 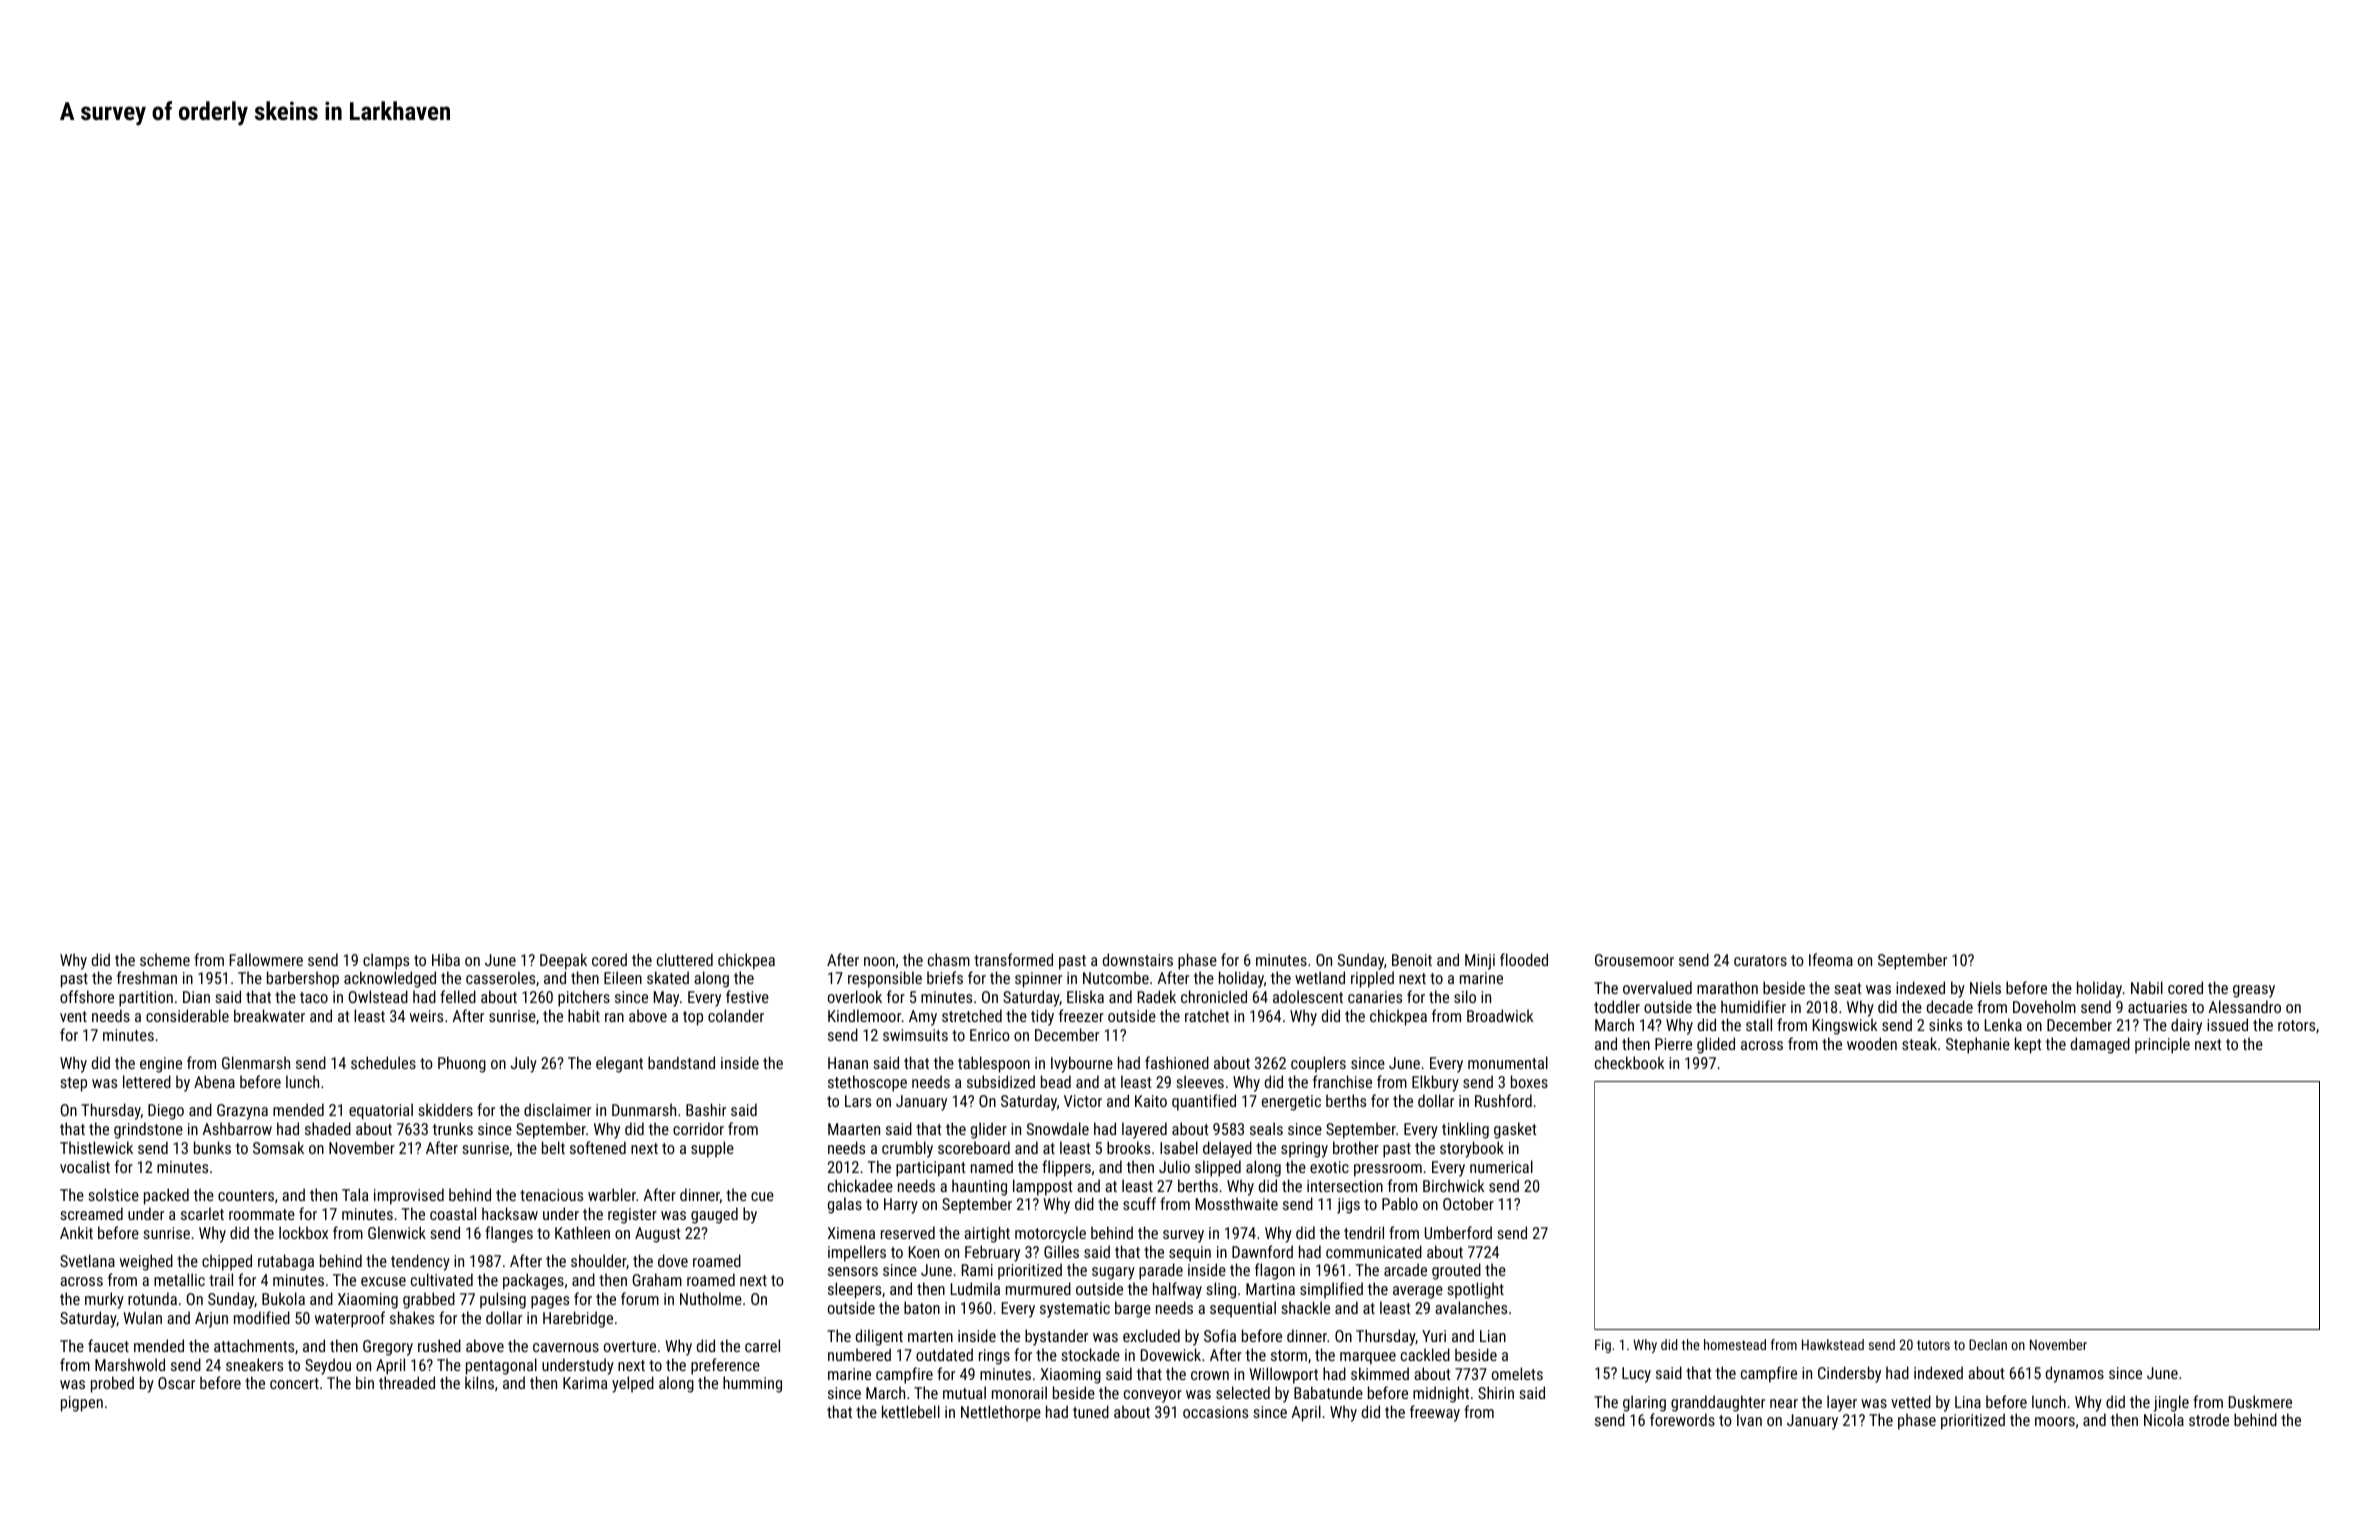 What do you see at coordinates (87, 996) in the image?
I see `offshore` at bounding box center [87, 996].
